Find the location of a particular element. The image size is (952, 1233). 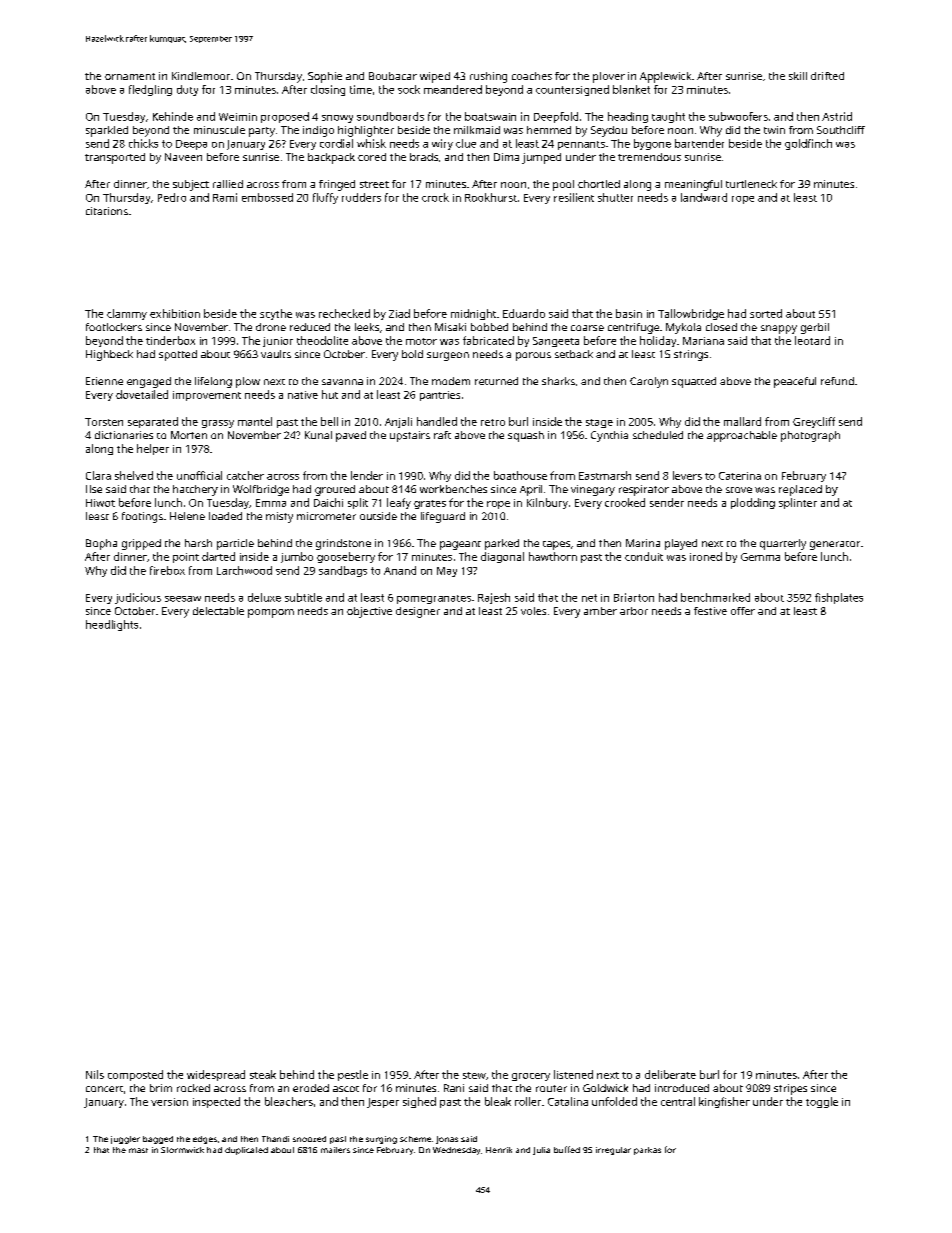

Helene is located at coordinates (187, 516).
